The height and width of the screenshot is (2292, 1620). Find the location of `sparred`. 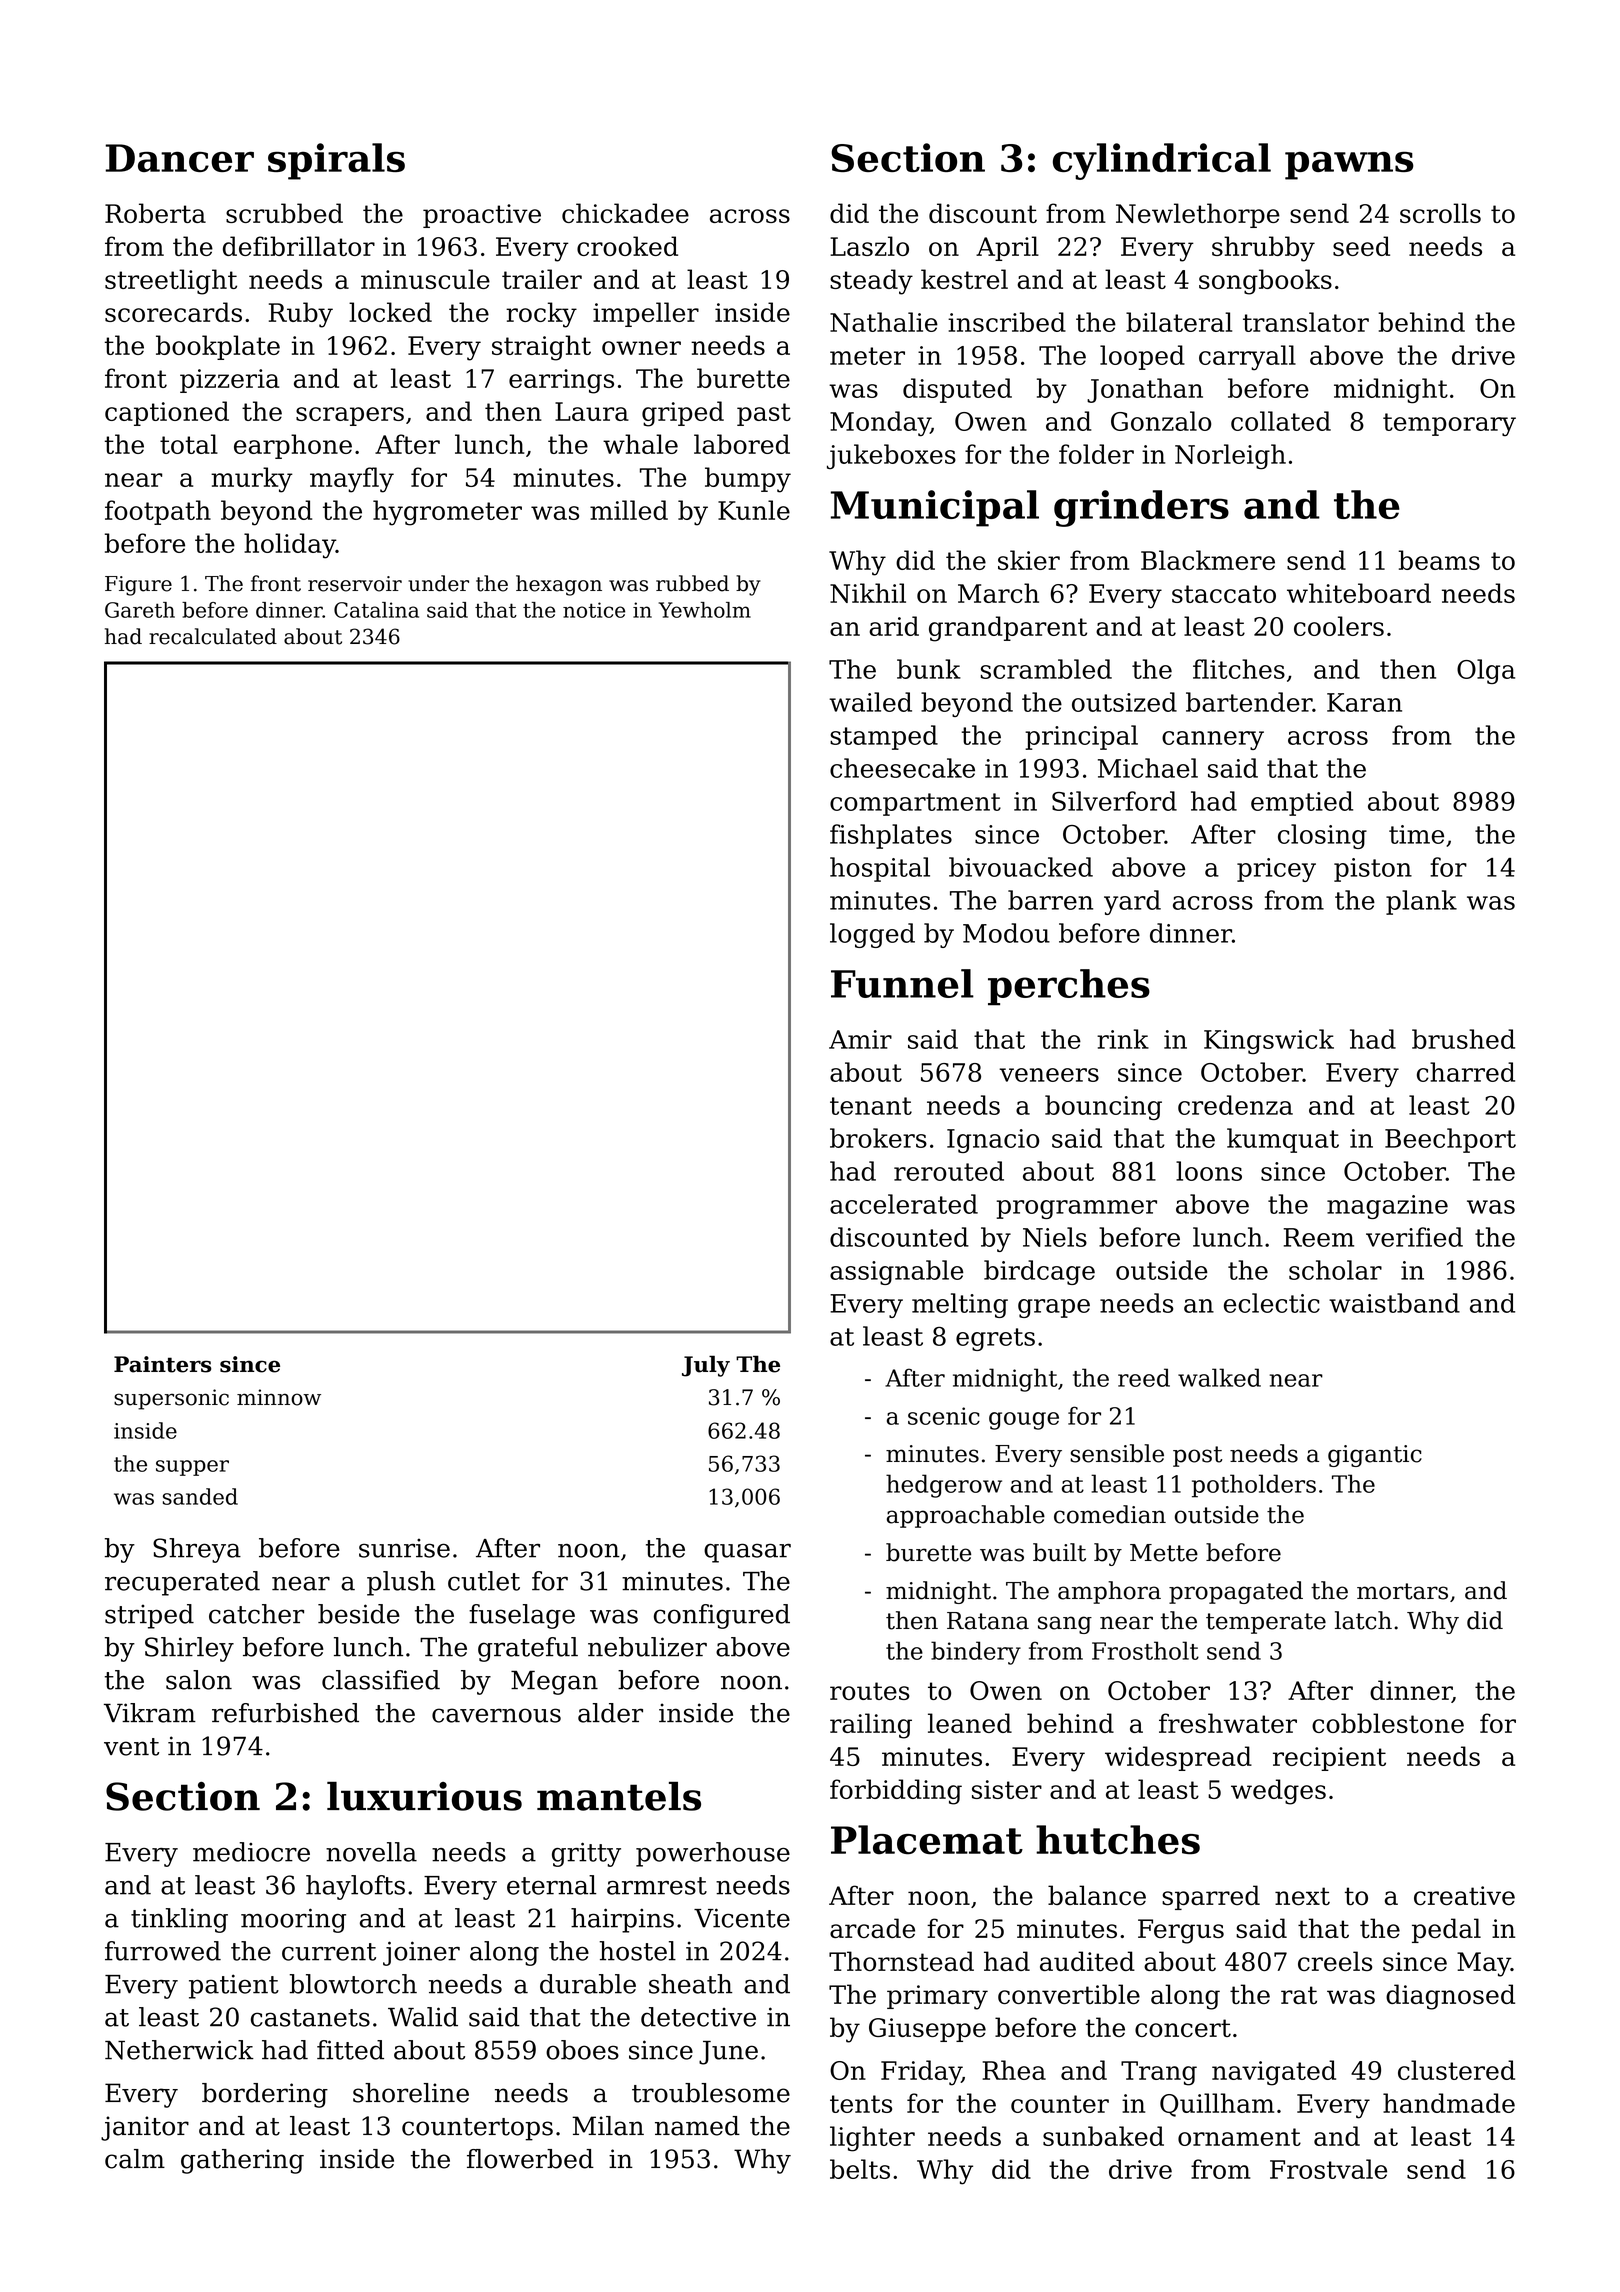

sparred is located at coordinates (1211, 1897).
